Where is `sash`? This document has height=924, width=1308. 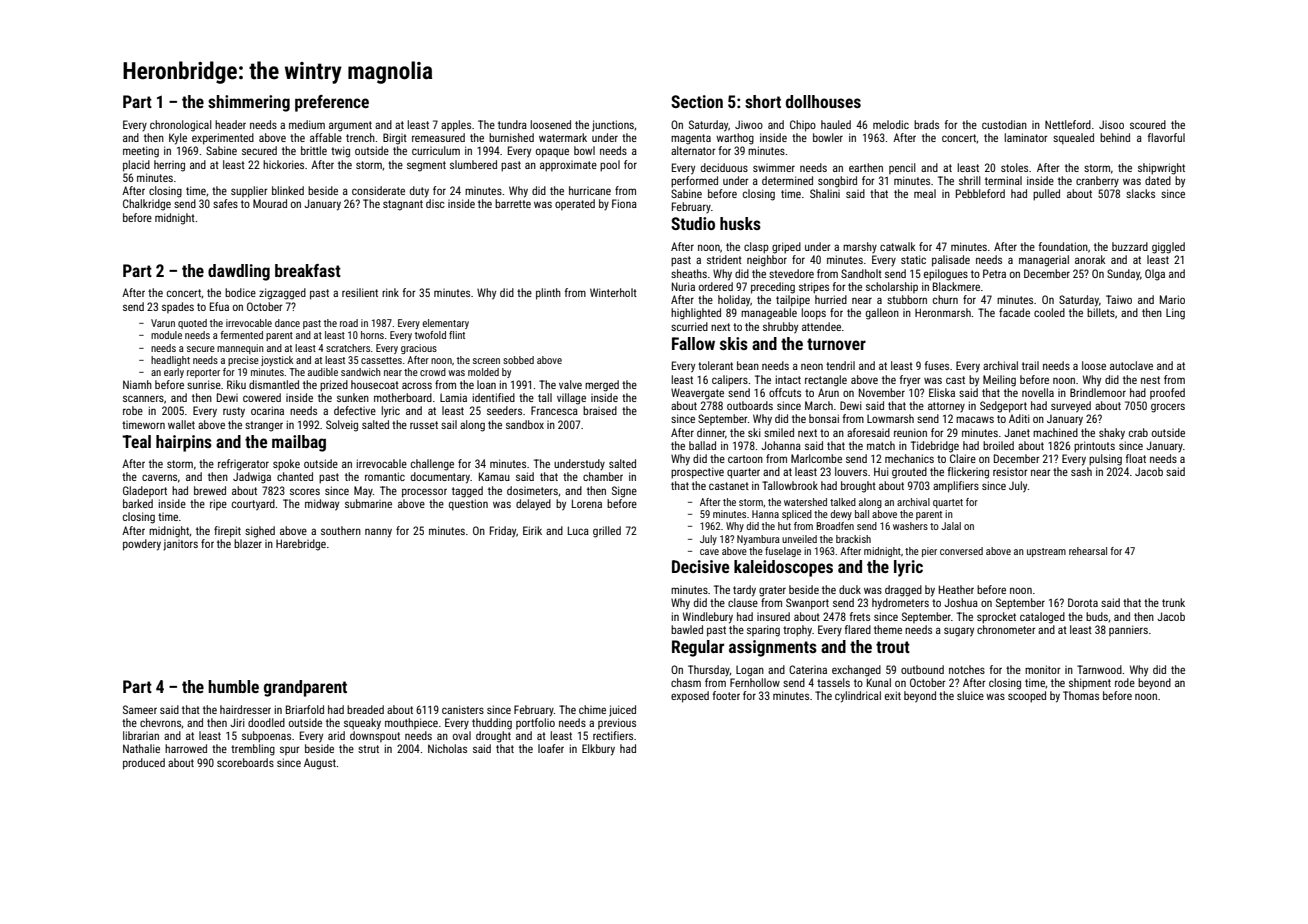
sash is located at coordinates (1081, 471).
